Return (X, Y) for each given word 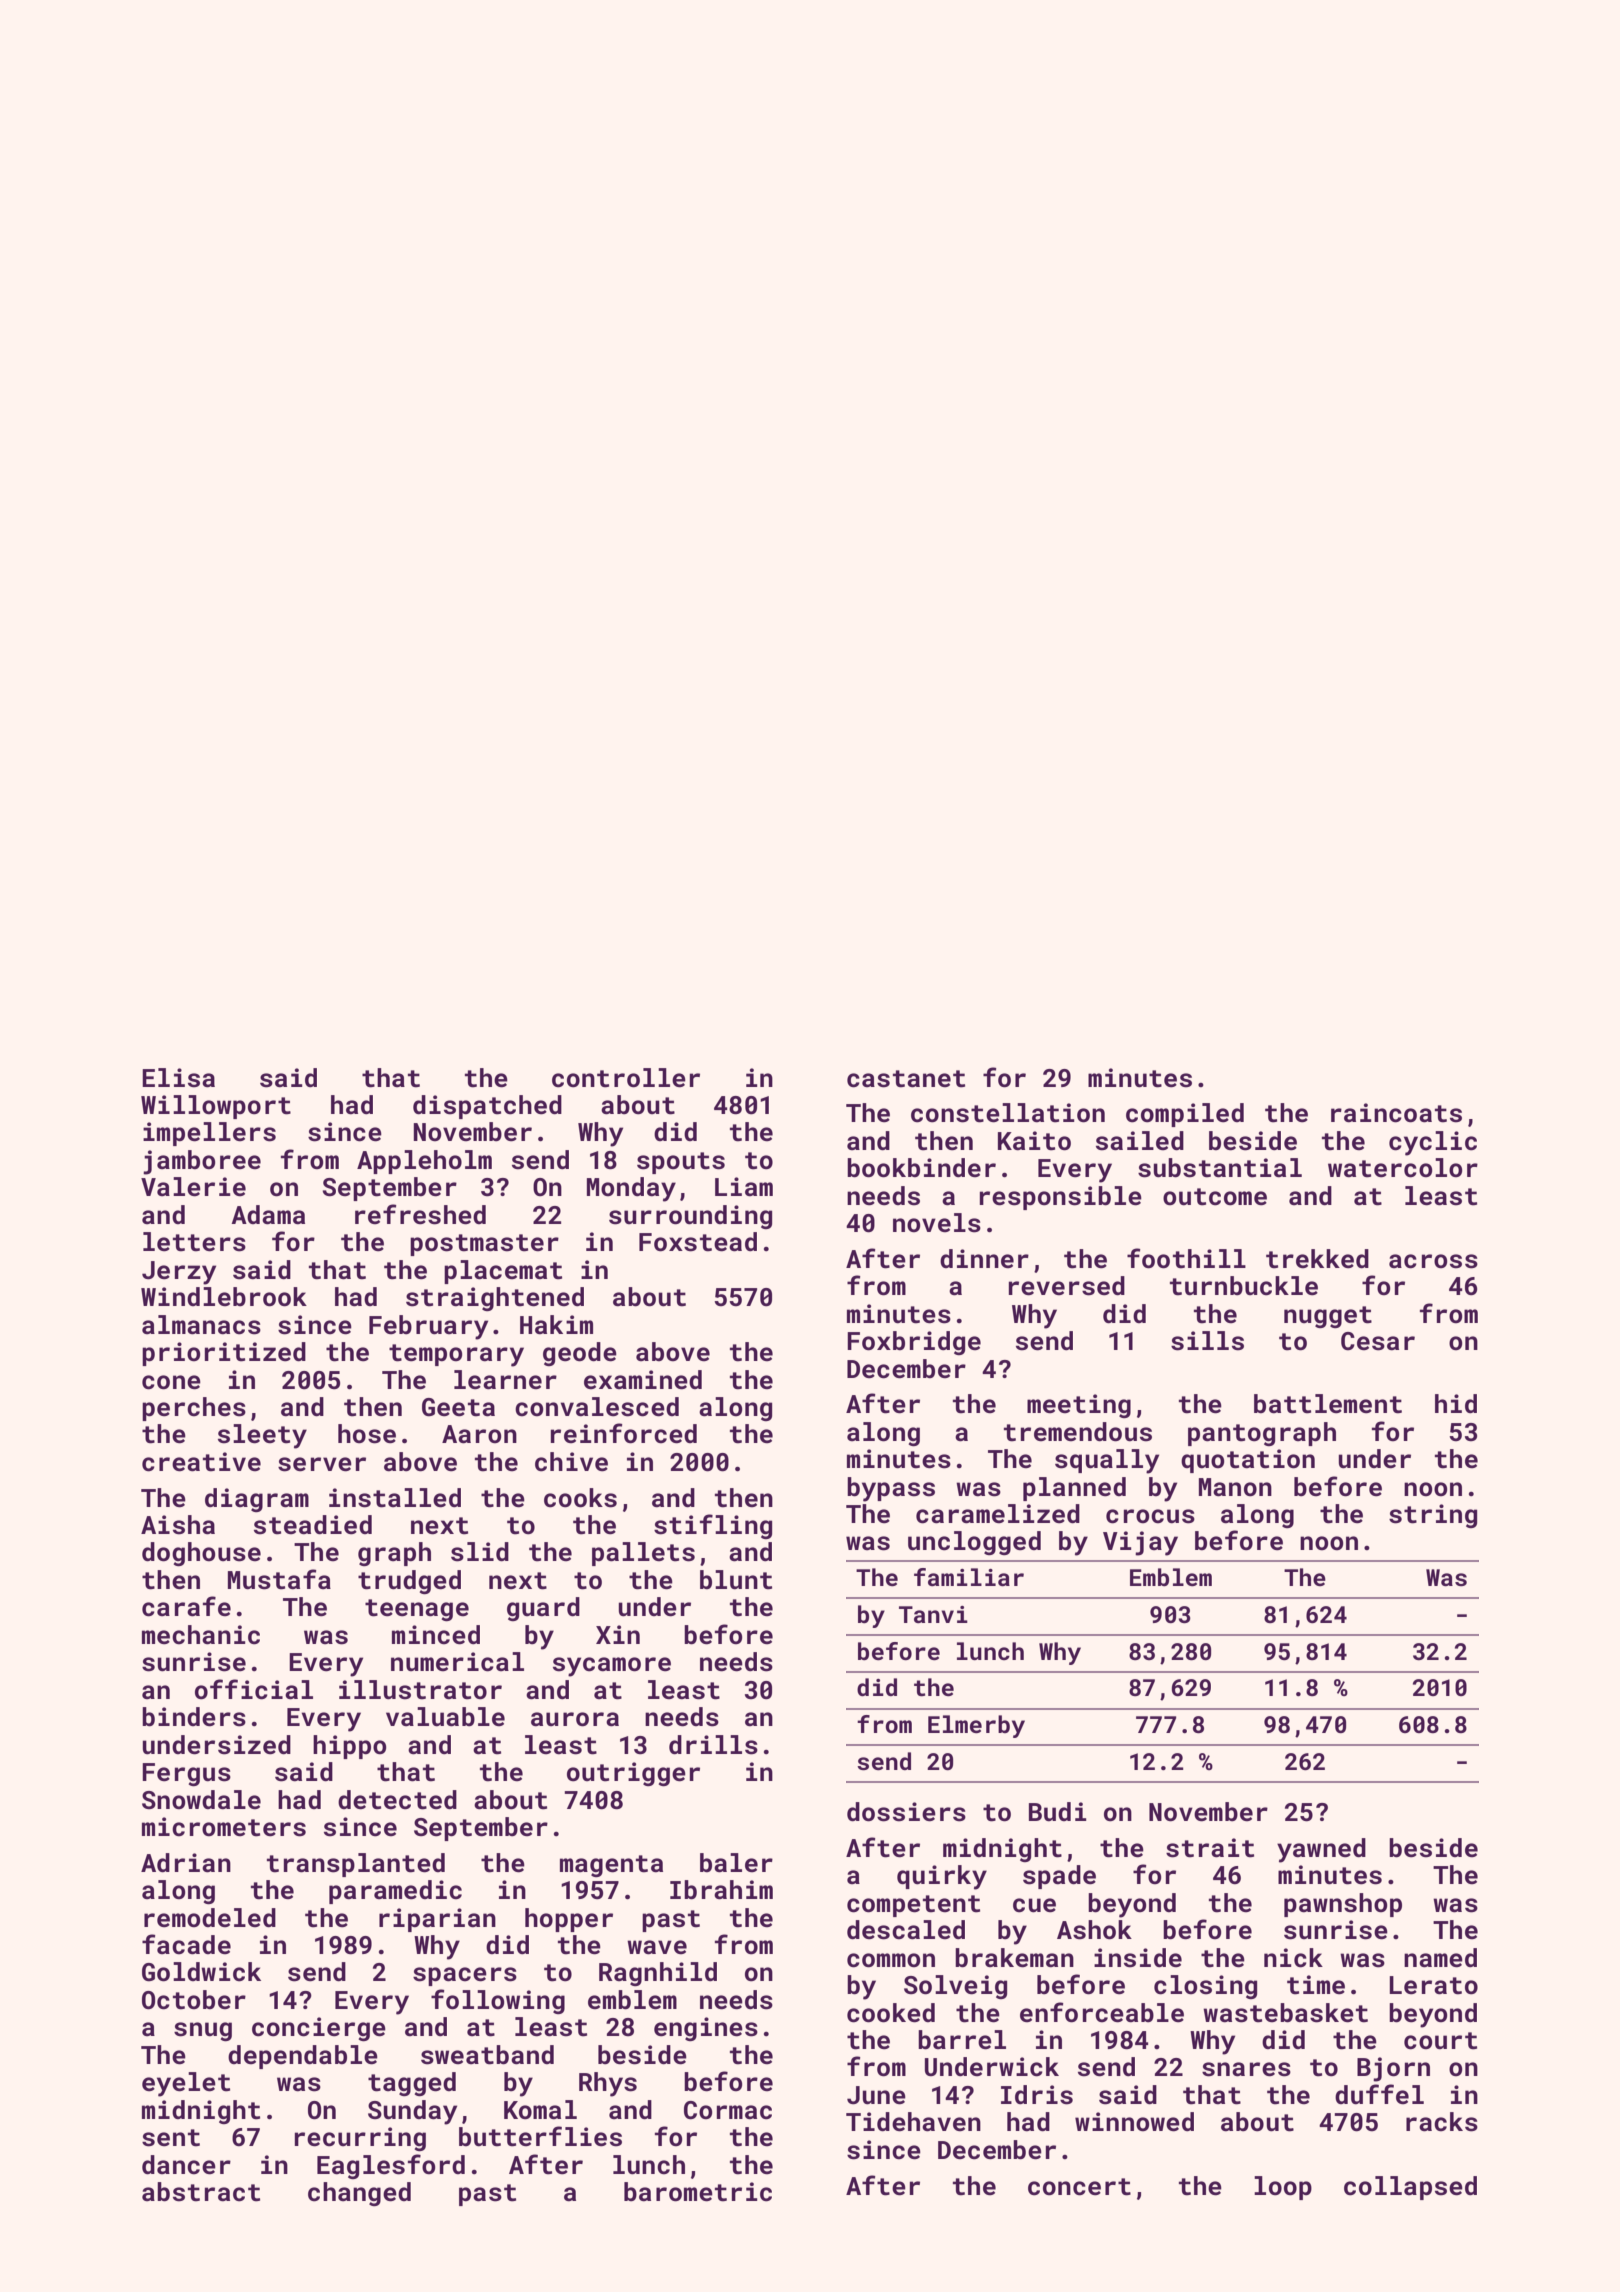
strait (1210, 1848)
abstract (201, 2192)
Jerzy (179, 1273)
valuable (445, 1717)
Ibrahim (721, 1890)
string (1433, 1516)
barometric (698, 2192)
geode (580, 1354)
